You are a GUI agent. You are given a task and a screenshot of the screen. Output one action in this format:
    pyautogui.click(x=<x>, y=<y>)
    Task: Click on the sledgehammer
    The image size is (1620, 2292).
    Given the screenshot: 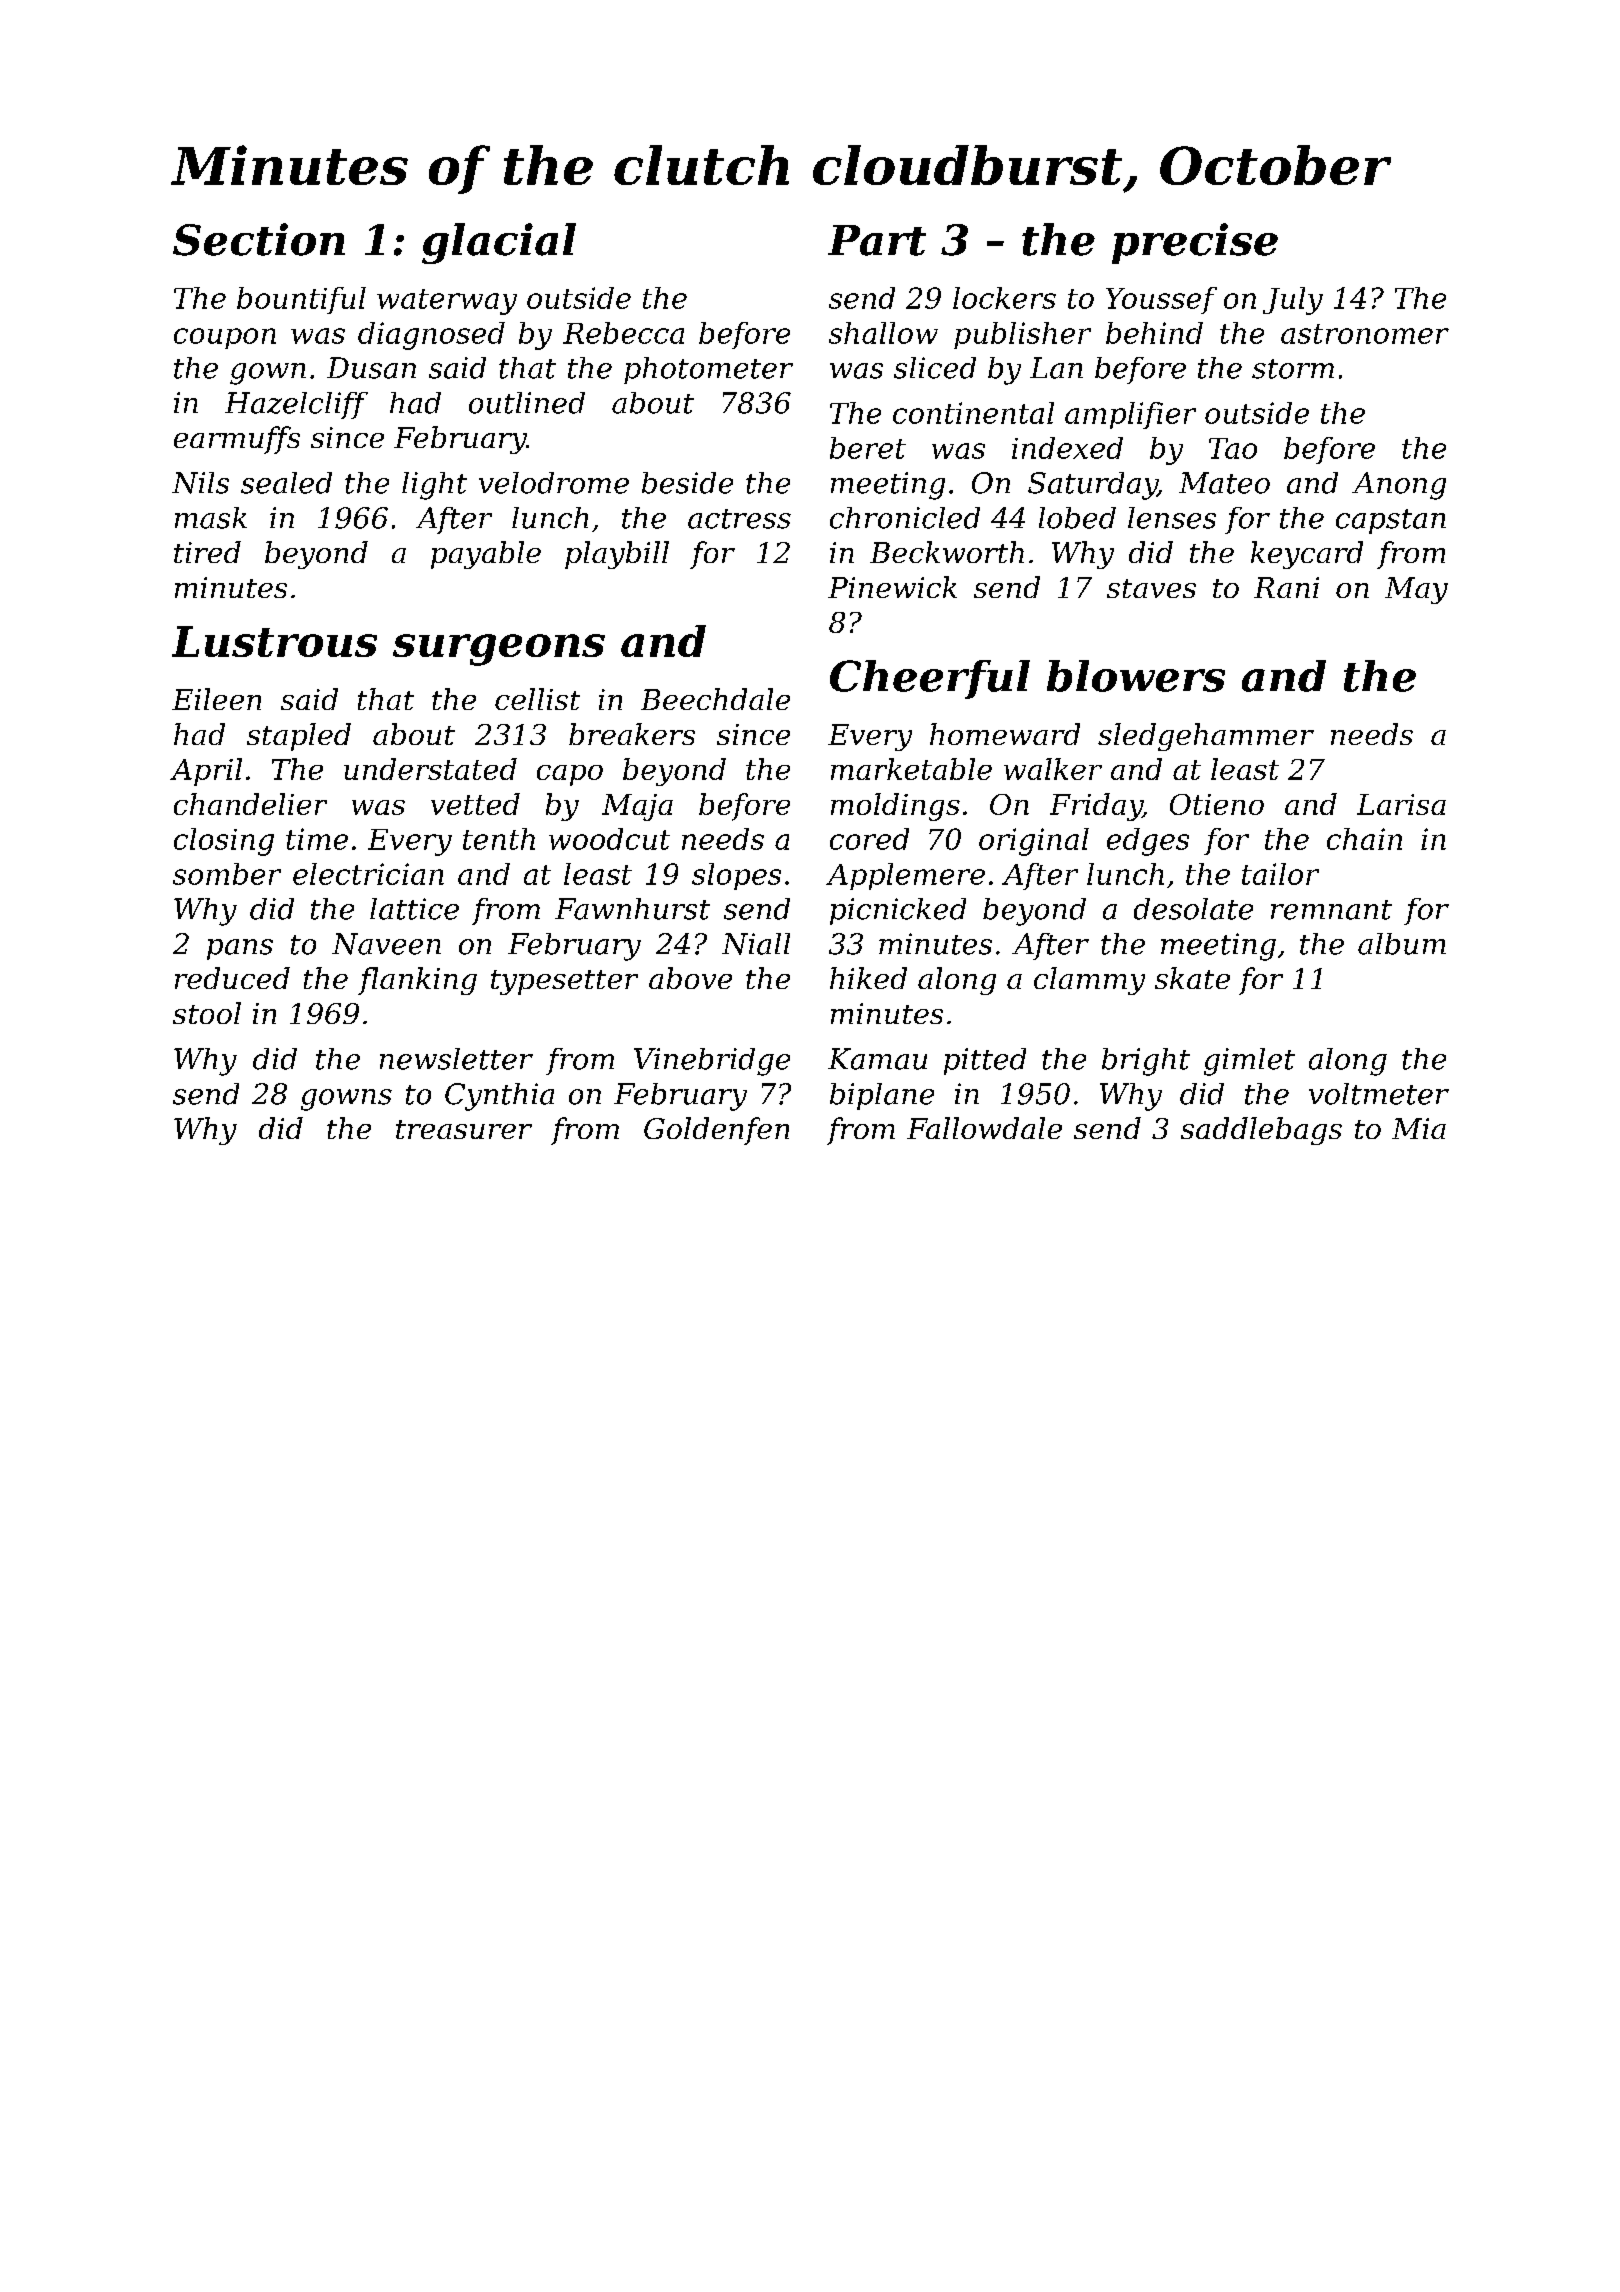 What is the action you would take?
    pyautogui.click(x=1206, y=737)
